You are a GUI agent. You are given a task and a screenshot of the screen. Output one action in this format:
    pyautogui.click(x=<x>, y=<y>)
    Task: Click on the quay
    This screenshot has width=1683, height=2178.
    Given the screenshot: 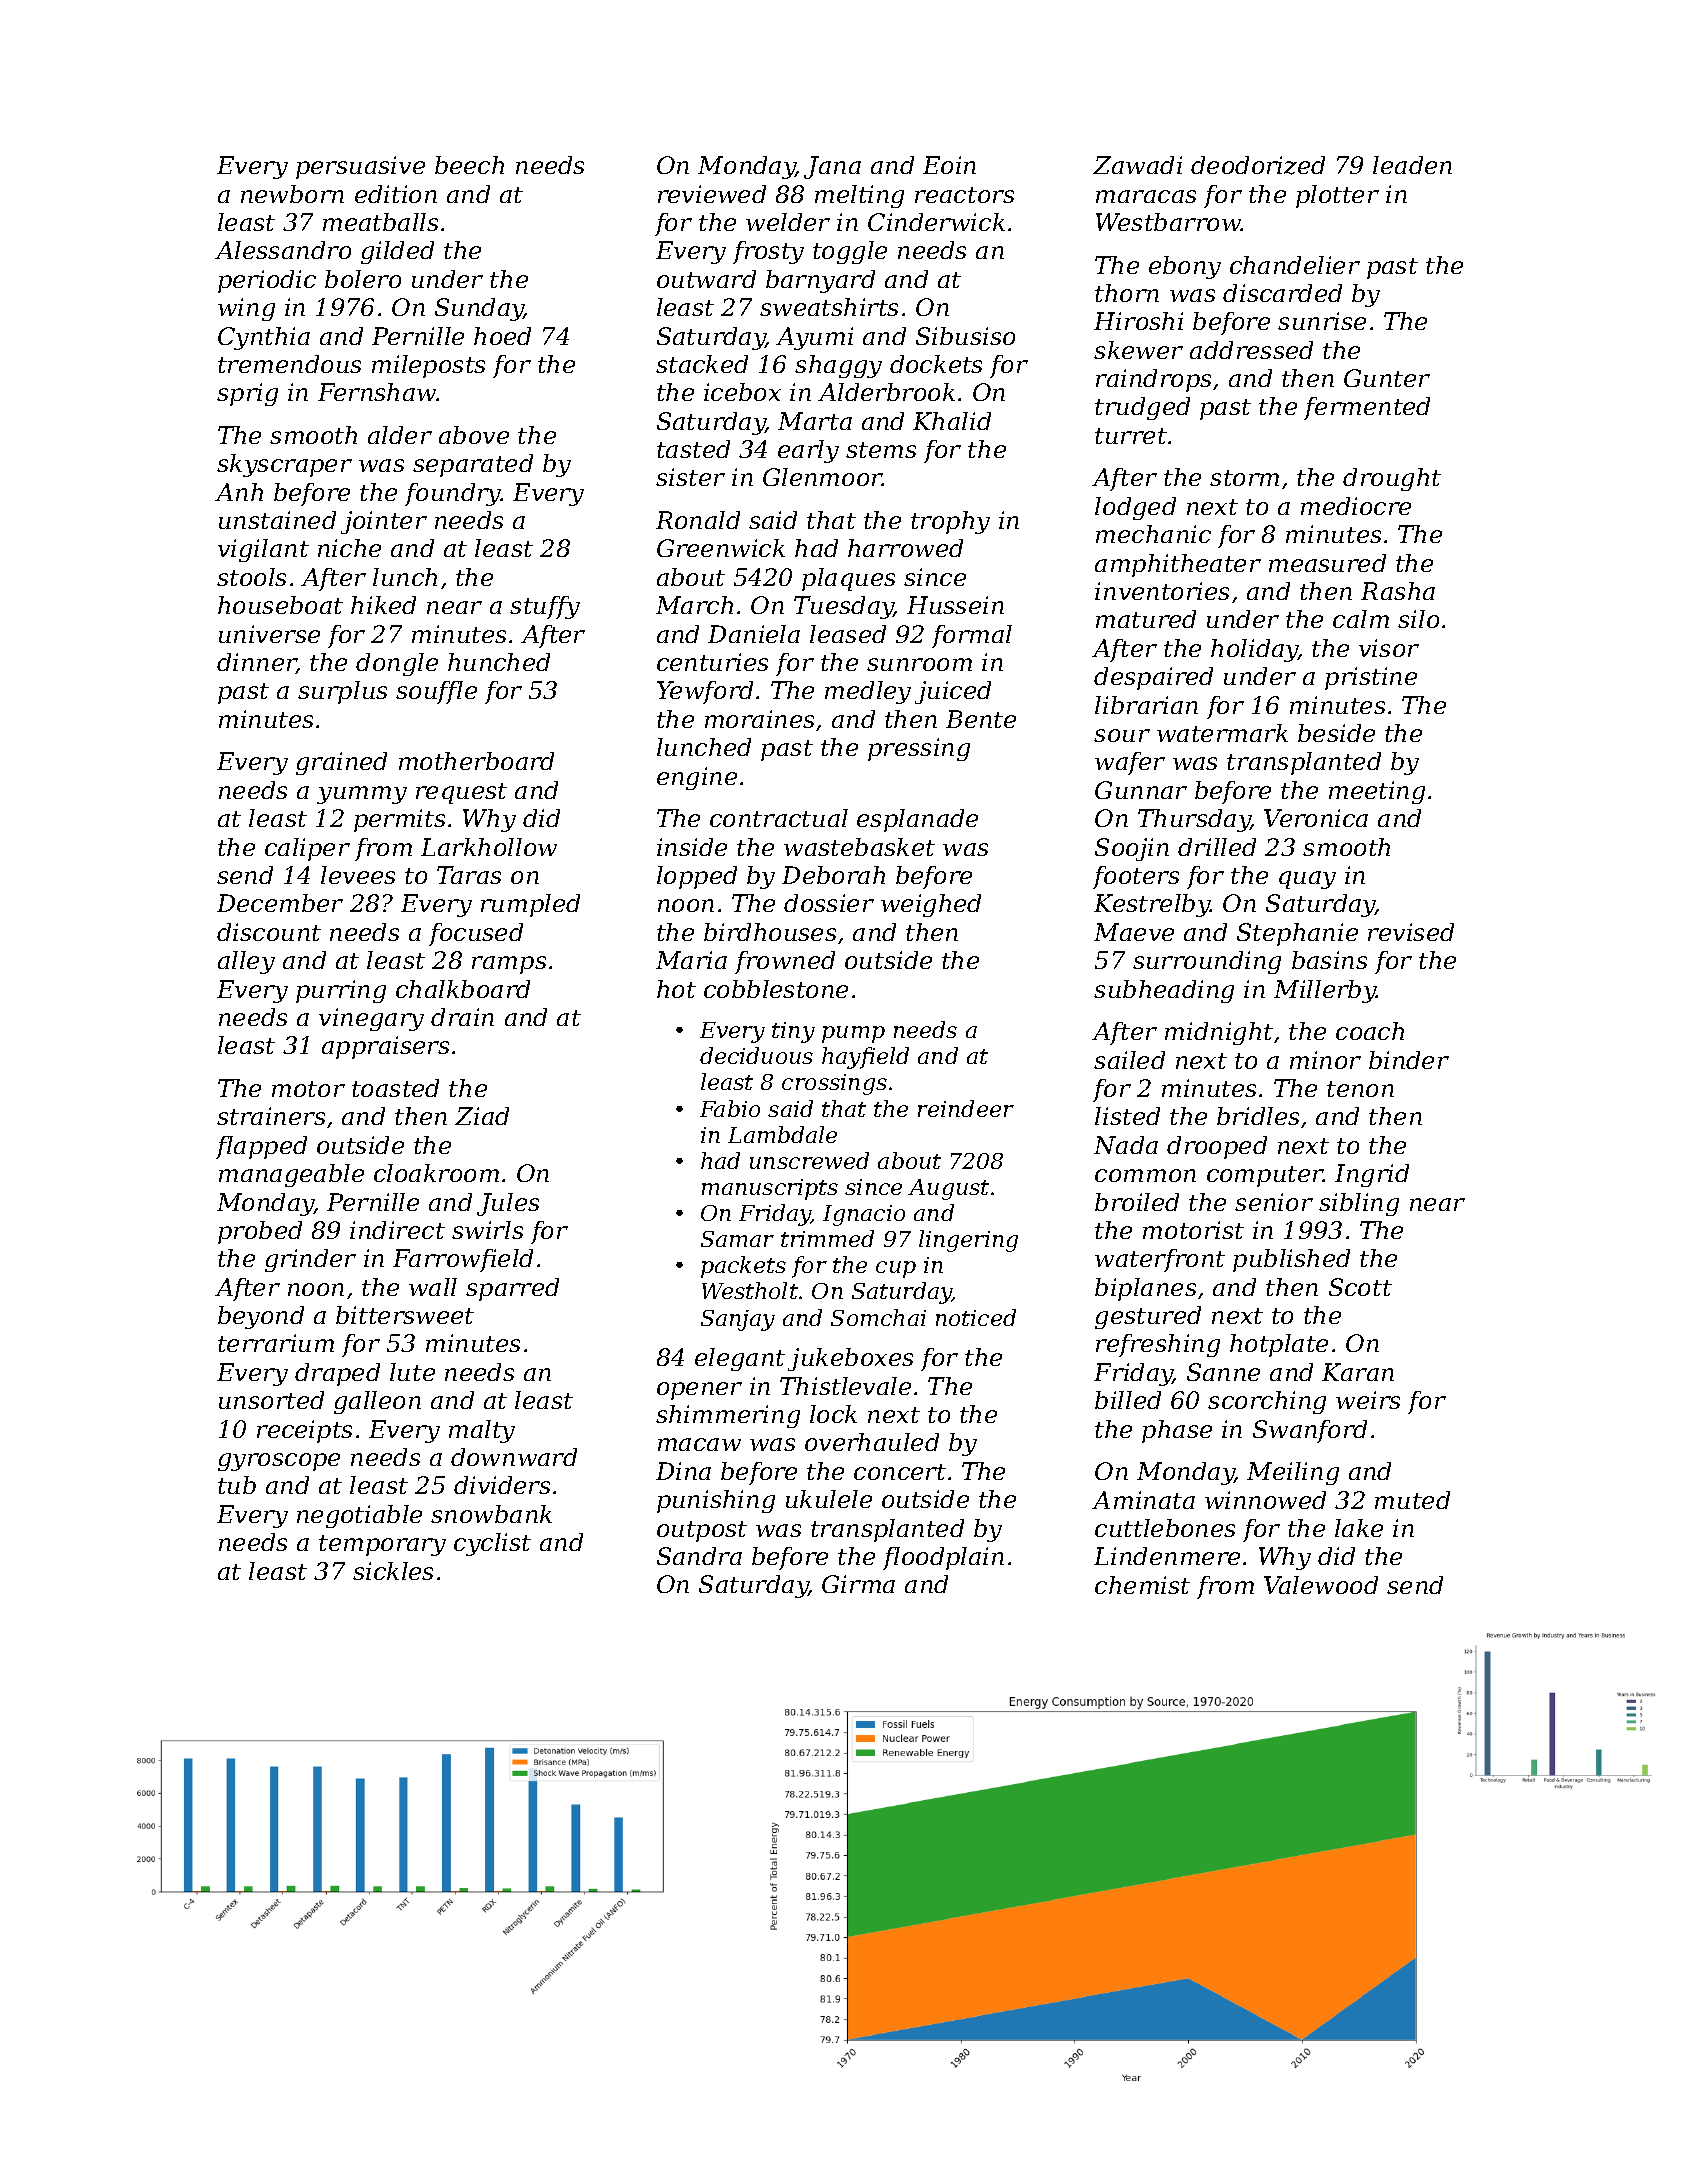 What is the action you would take?
    pyautogui.click(x=1307, y=880)
